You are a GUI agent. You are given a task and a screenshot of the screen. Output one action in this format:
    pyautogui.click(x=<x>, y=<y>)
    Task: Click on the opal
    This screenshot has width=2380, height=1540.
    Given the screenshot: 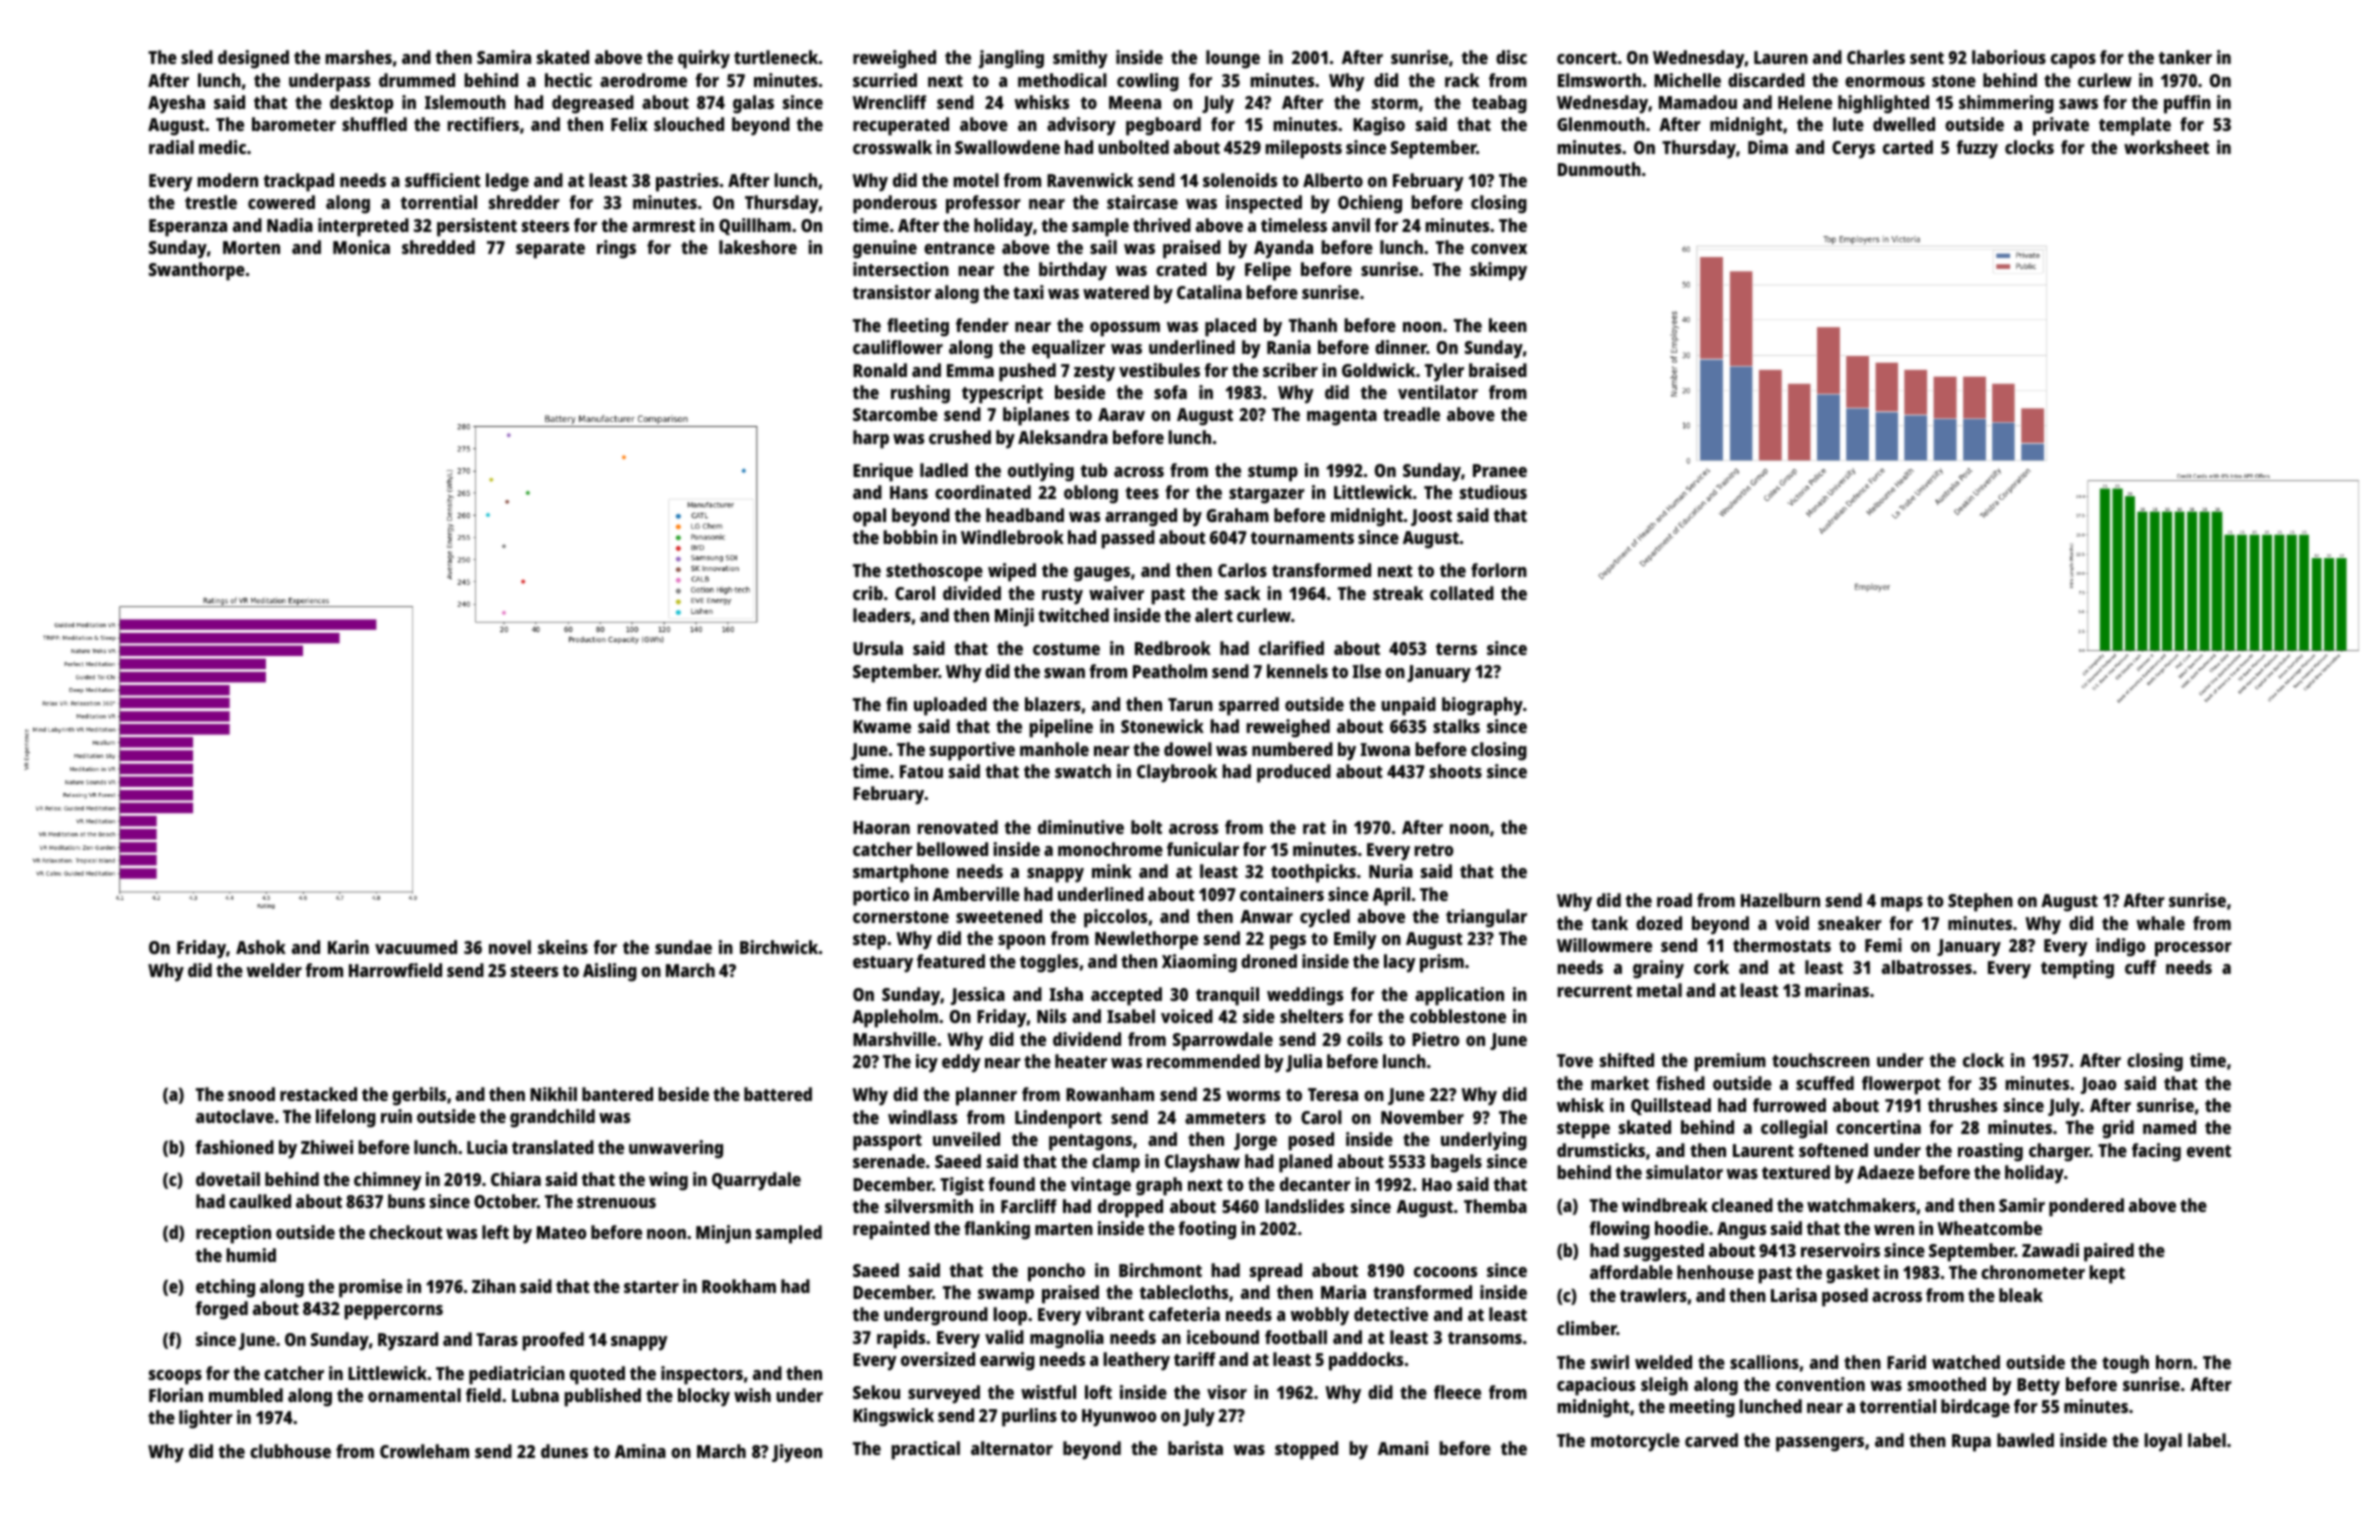 What is the action you would take?
    pyautogui.click(x=869, y=517)
